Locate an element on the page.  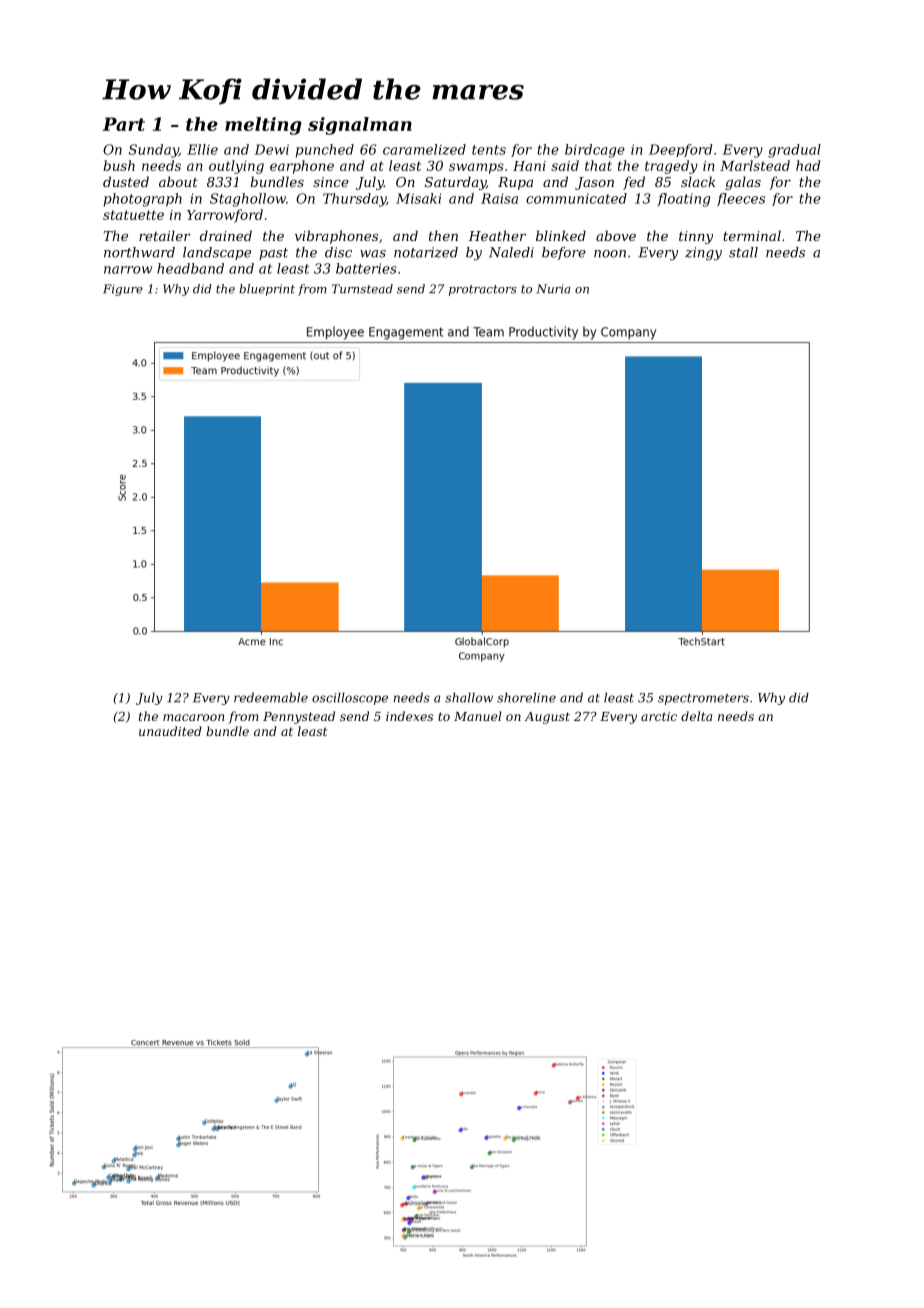
melting is located at coordinates (263, 126).
